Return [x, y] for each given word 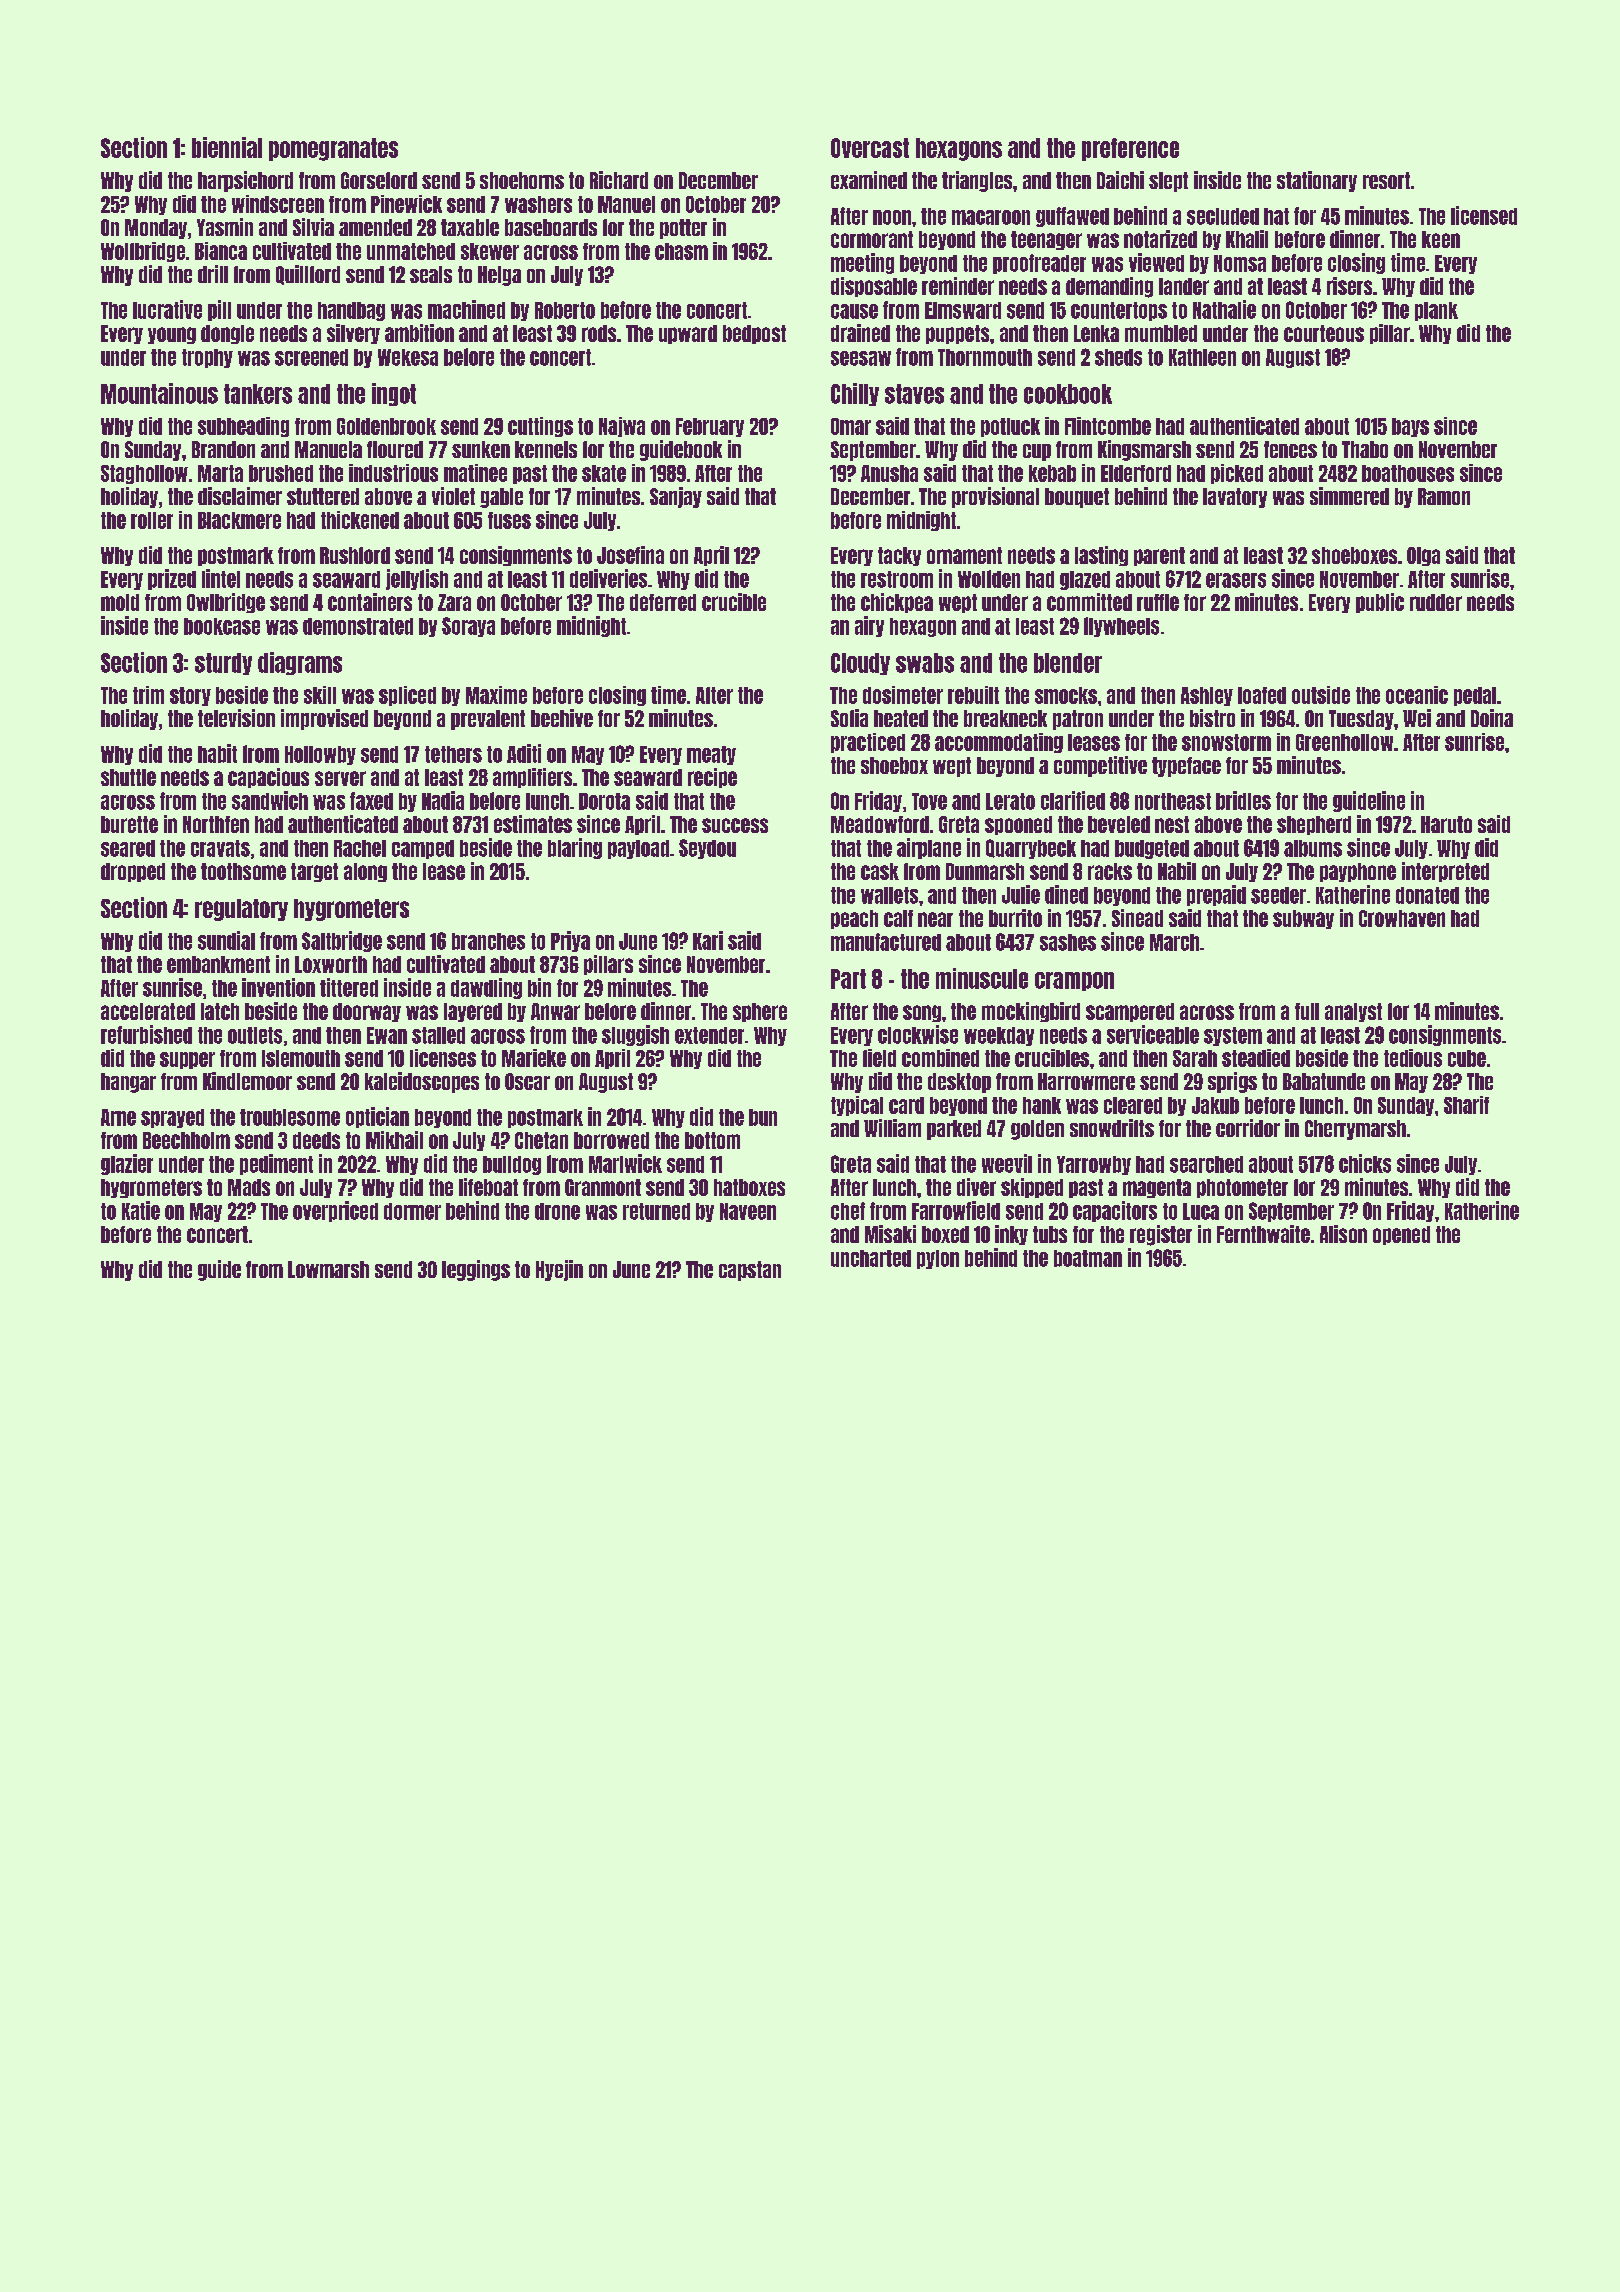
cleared [1133, 1105]
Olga [1423, 556]
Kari [708, 940]
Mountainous [159, 393]
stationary [1317, 181]
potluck [1010, 427]
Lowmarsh [328, 1269]
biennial [227, 147]
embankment [218, 964]
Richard [619, 180]
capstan [750, 1271]
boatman [1088, 1258]
